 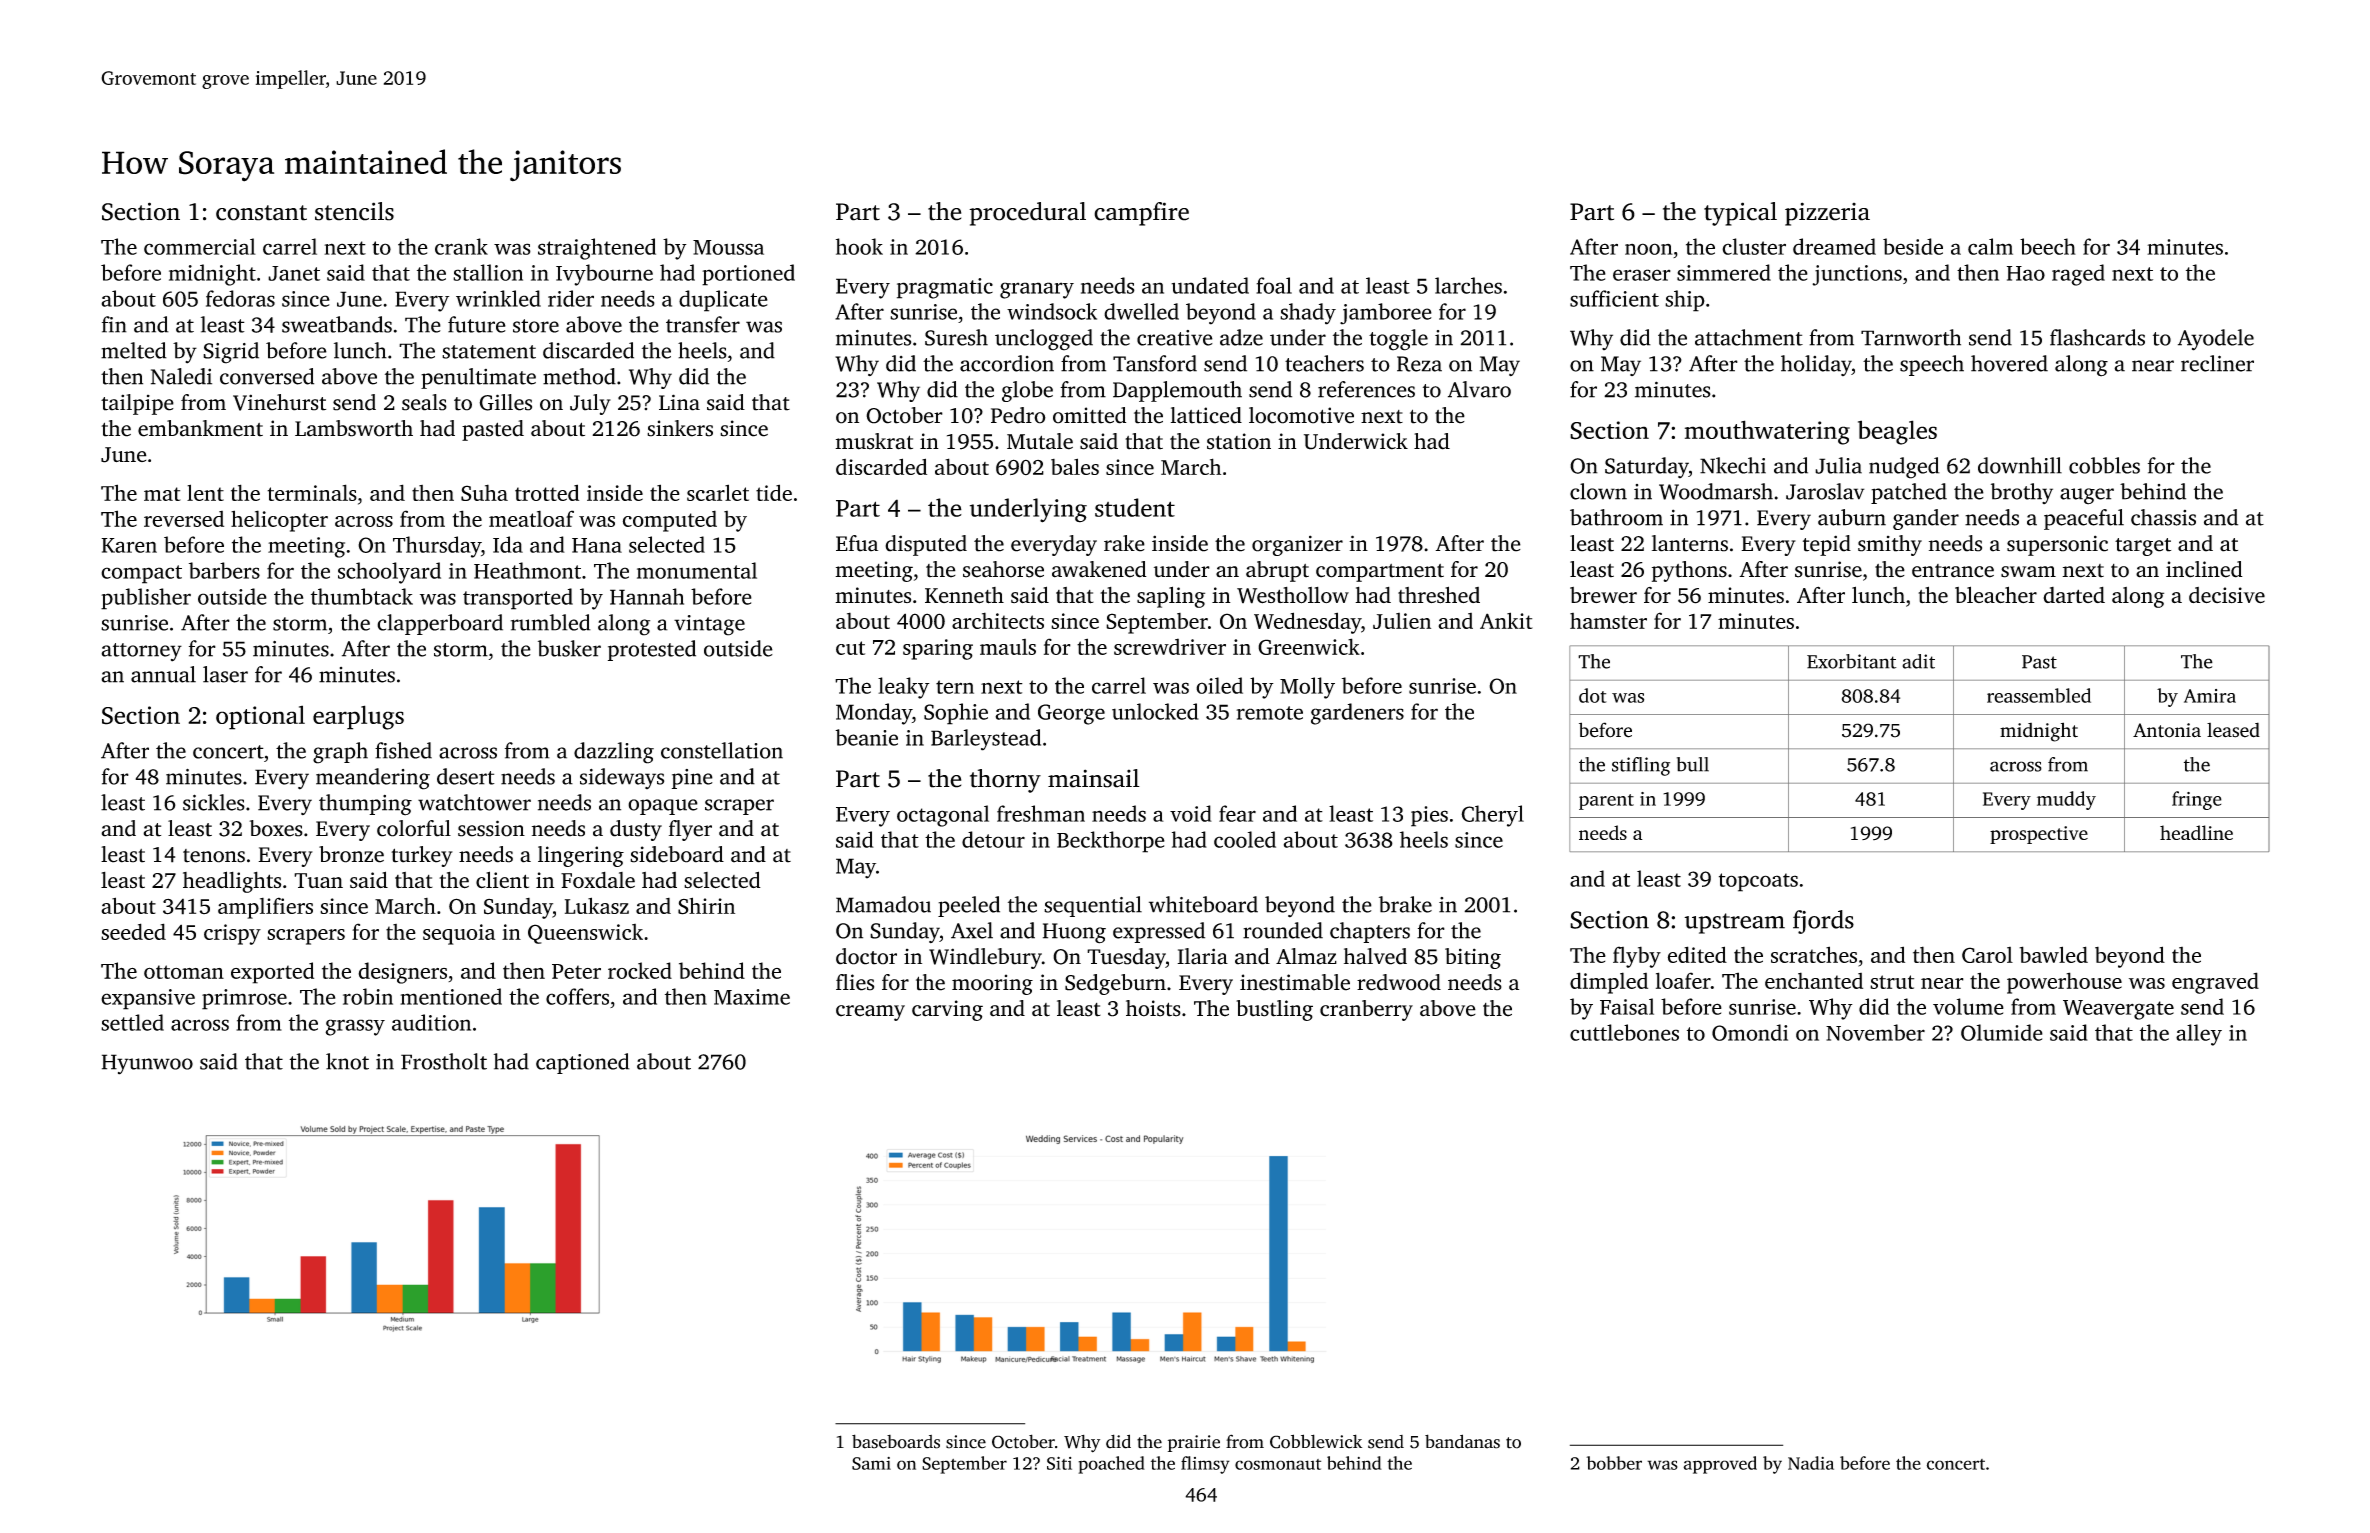 What do you see at coordinates (133, 931) in the screenshot?
I see `seeded` at bounding box center [133, 931].
